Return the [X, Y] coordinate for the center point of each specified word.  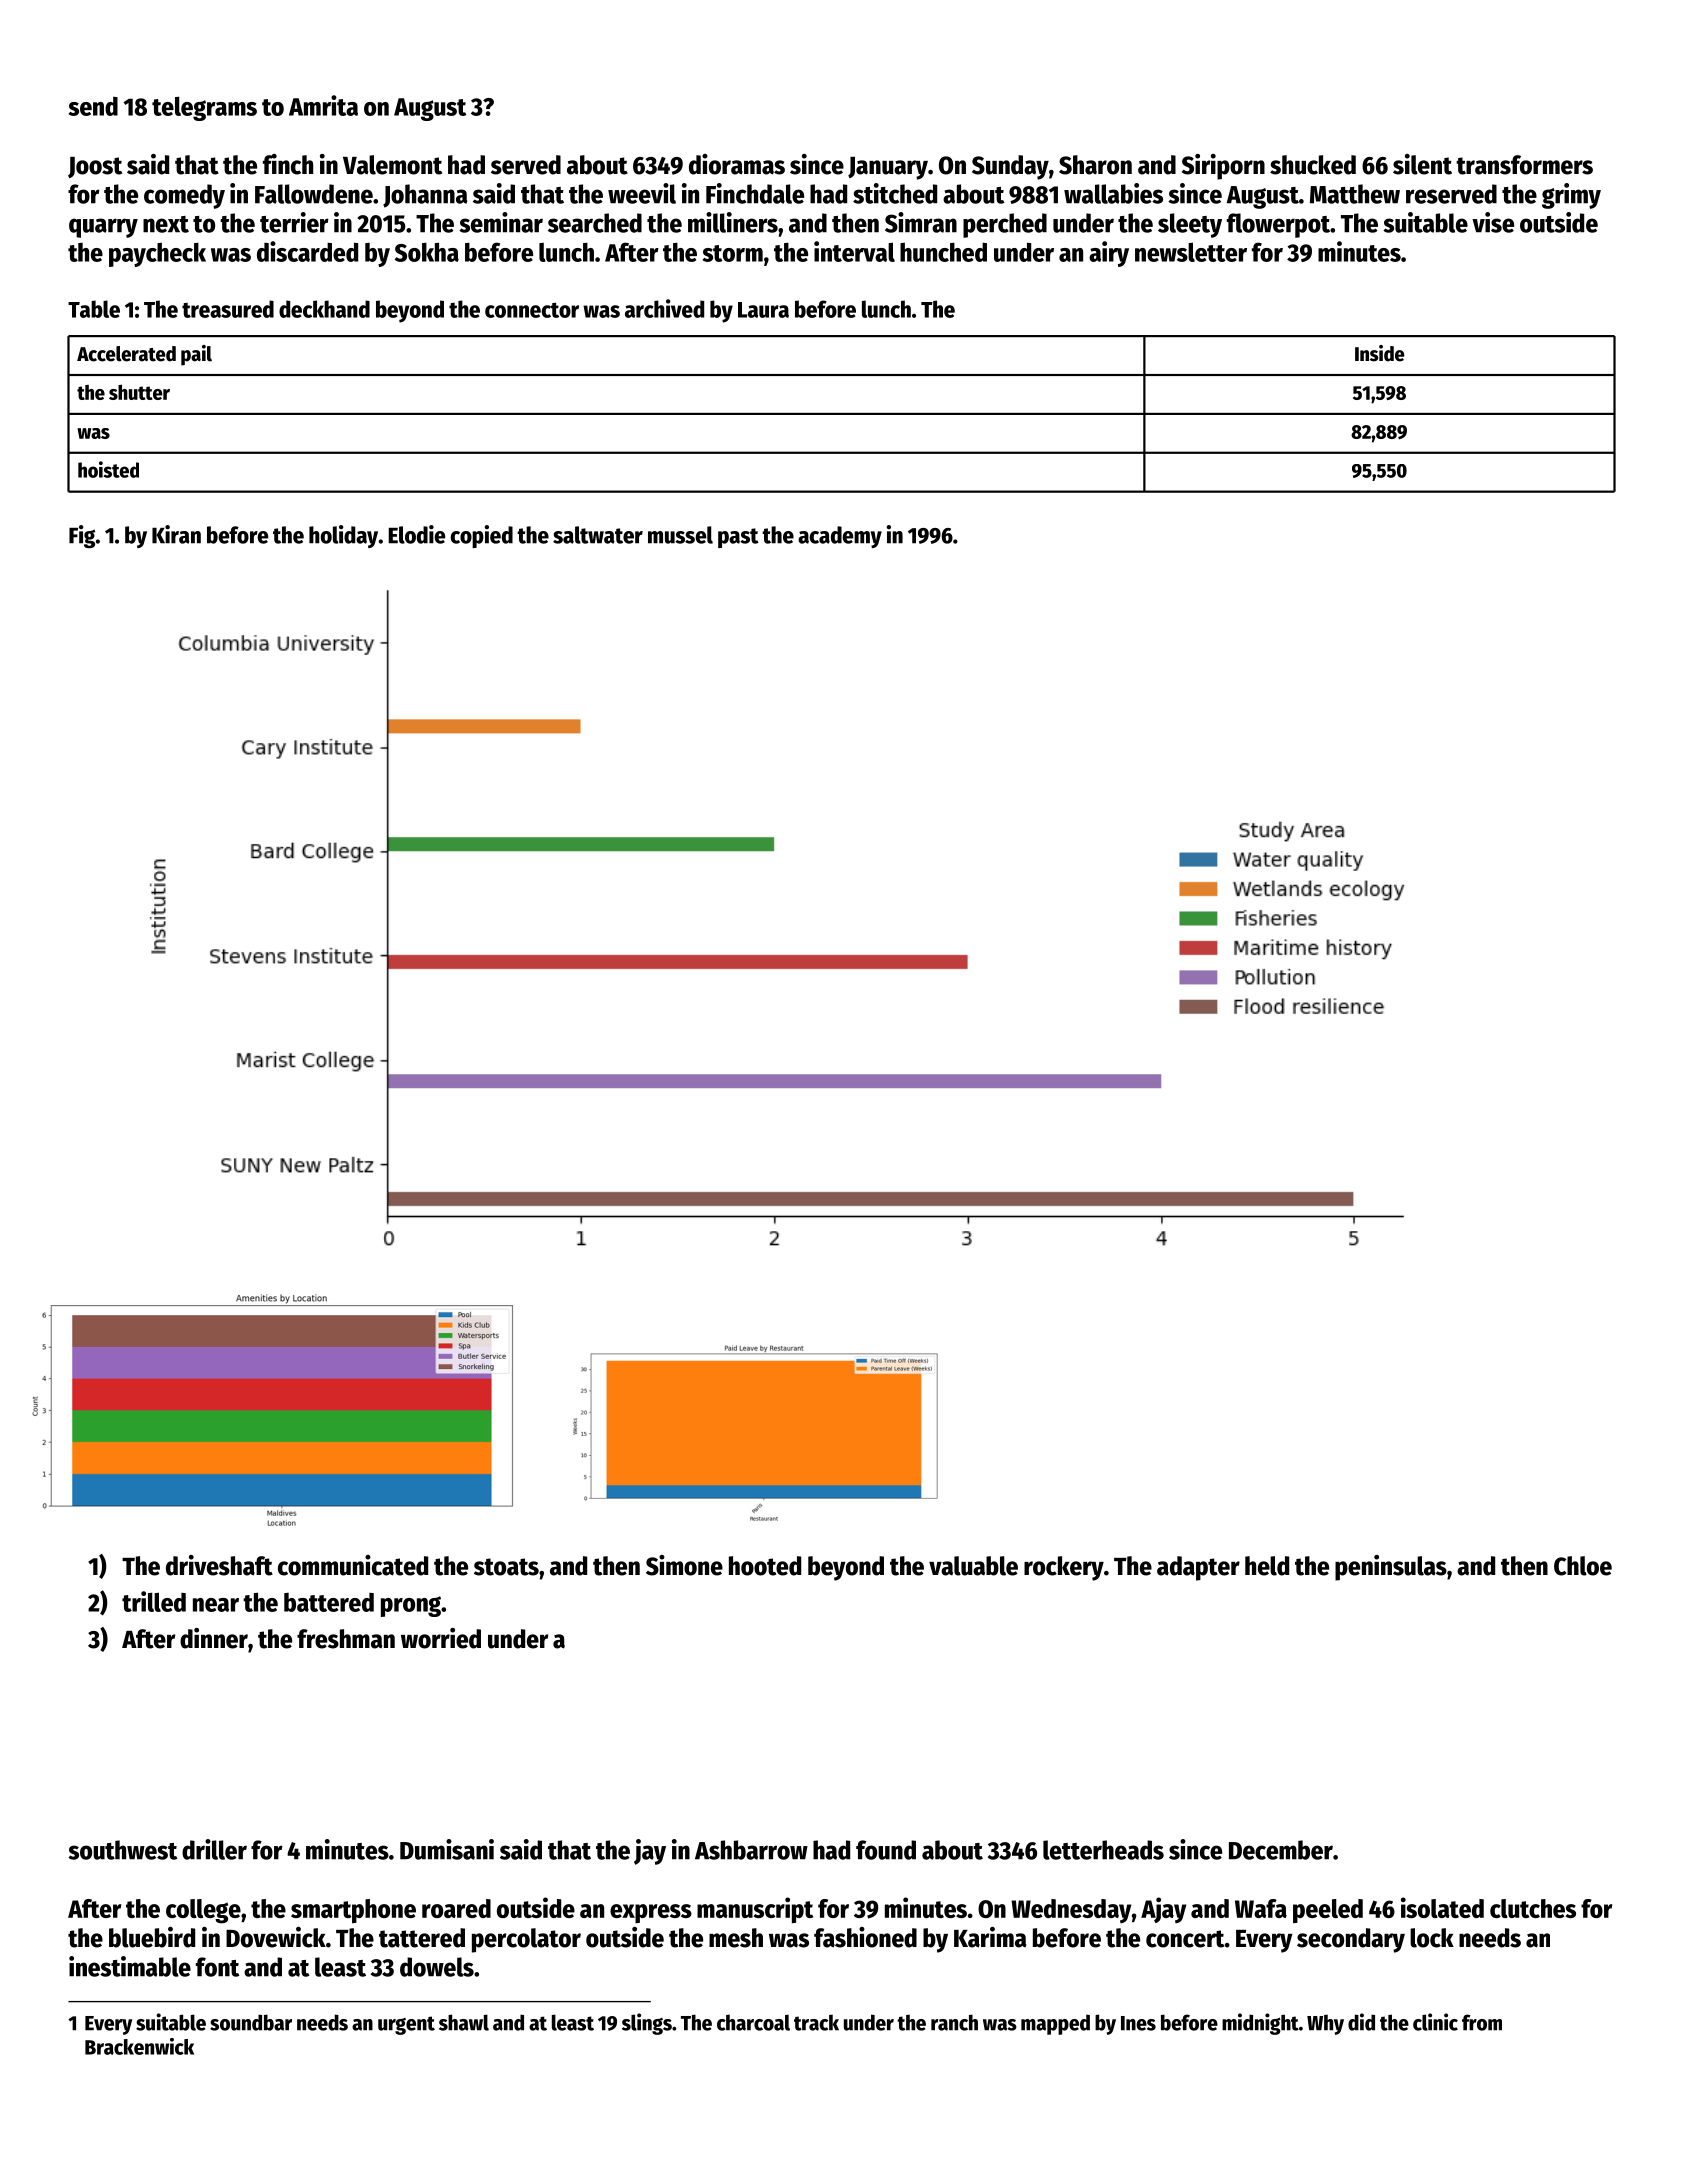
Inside [1380, 353]
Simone [684, 1565]
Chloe [1583, 1566]
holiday [343, 536]
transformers [1524, 165]
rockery [1064, 1568]
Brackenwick [139, 2046]
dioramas [737, 164]
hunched [943, 252]
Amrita [323, 105]
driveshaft [219, 1565]
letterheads [1103, 1850]
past [738, 538]
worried [441, 1638]
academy [840, 537]
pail [196, 355]
